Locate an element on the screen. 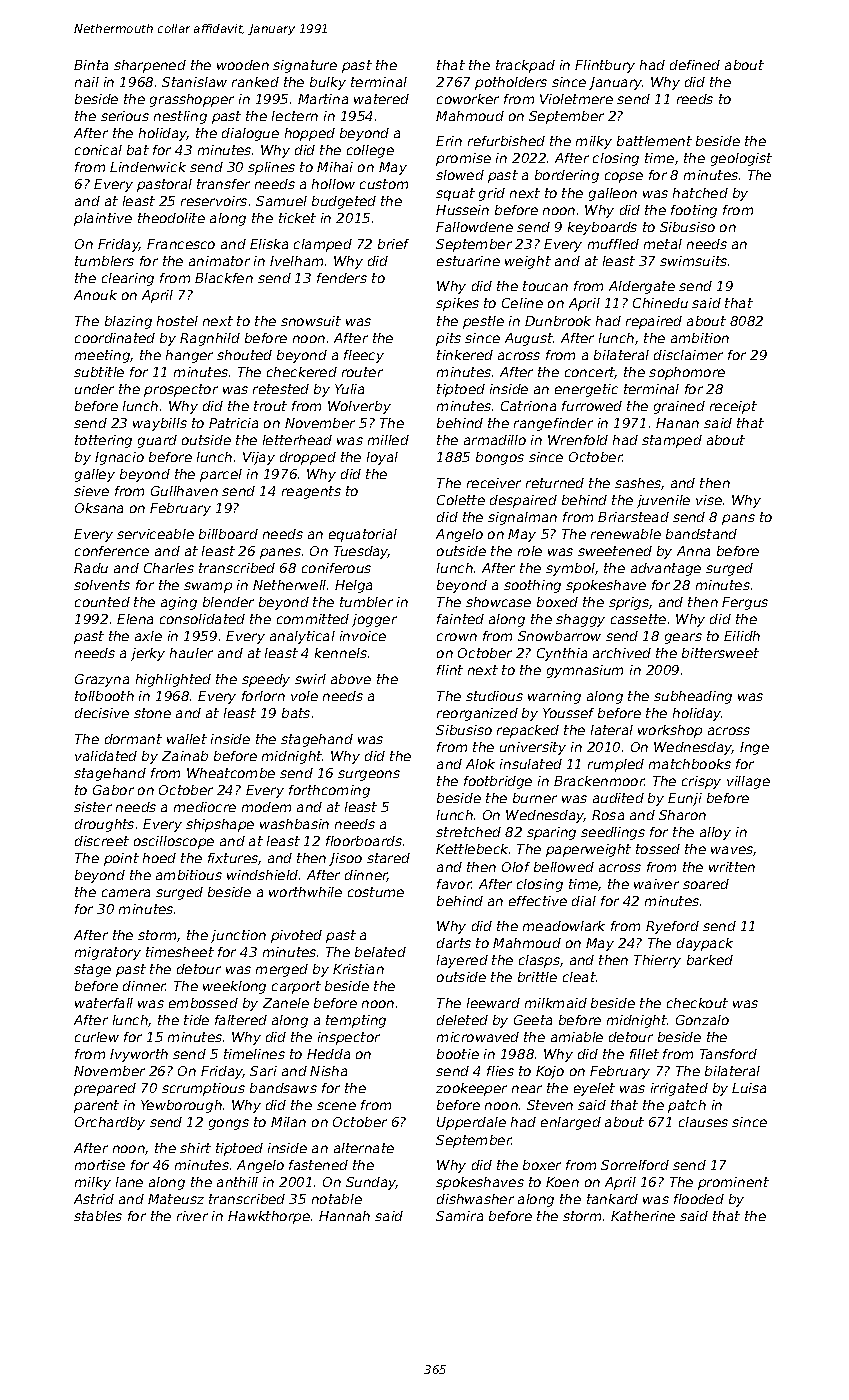  forthcoming is located at coordinates (329, 791).
